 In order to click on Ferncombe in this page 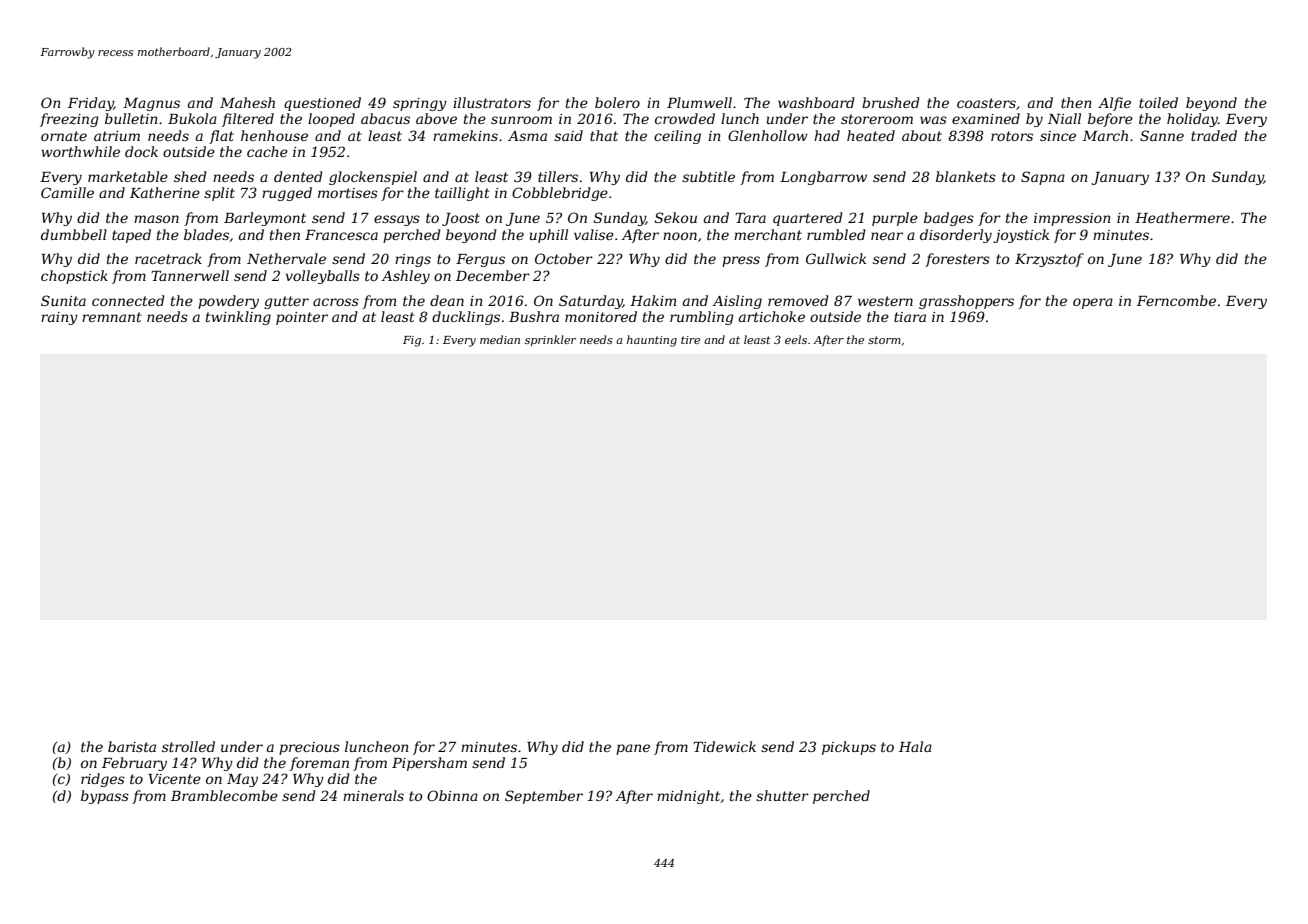, I will do `click(1176, 300)`.
